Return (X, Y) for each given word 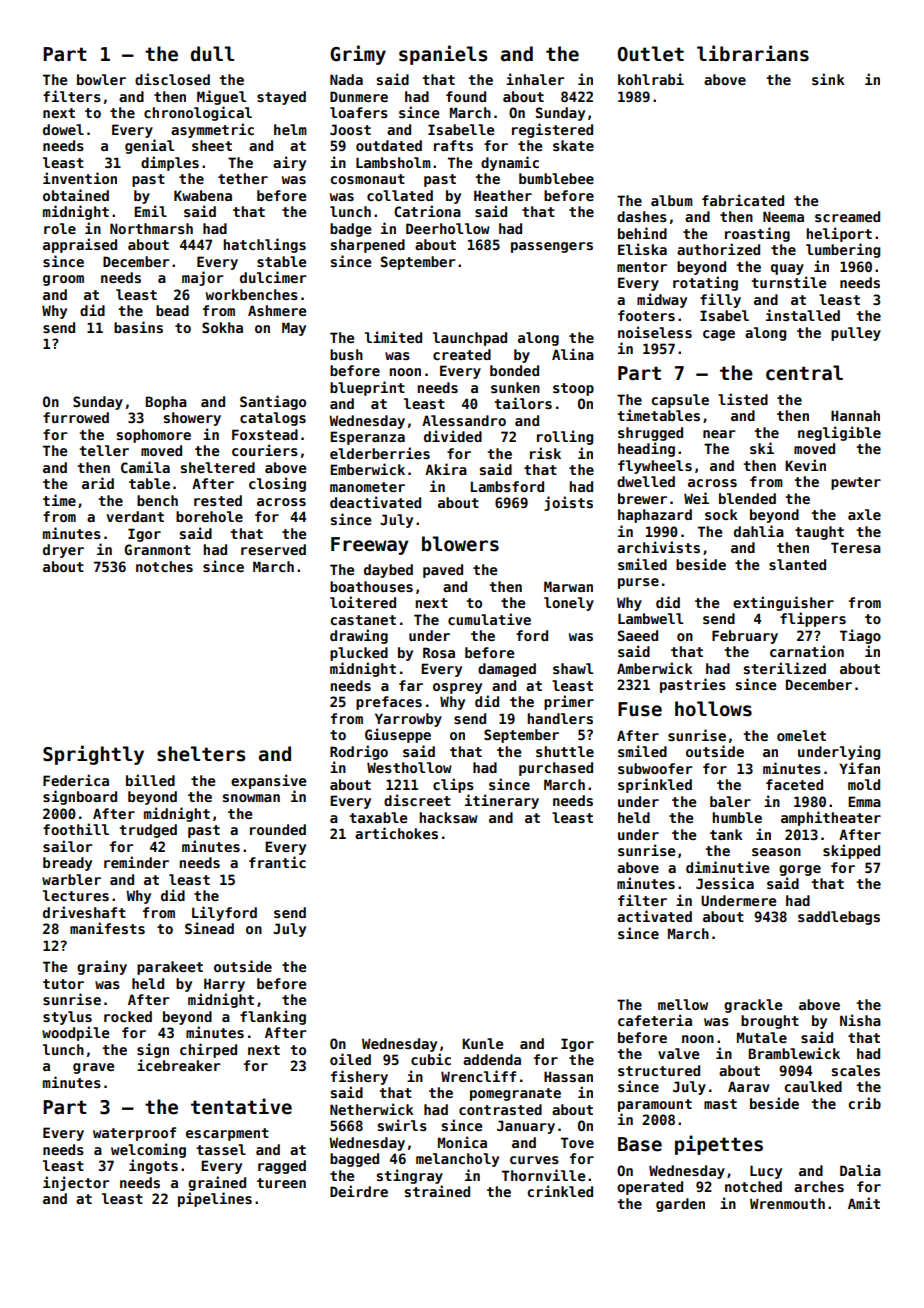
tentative (241, 1106)
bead (172, 310)
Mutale (762, 1037)
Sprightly (93, 755)
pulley (856, 334)
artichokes (396, 833)
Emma (864, 801)
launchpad (470, 339)
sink (828, 79)
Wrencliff (478, 1076)
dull (212, 54)
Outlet (651, 54)
